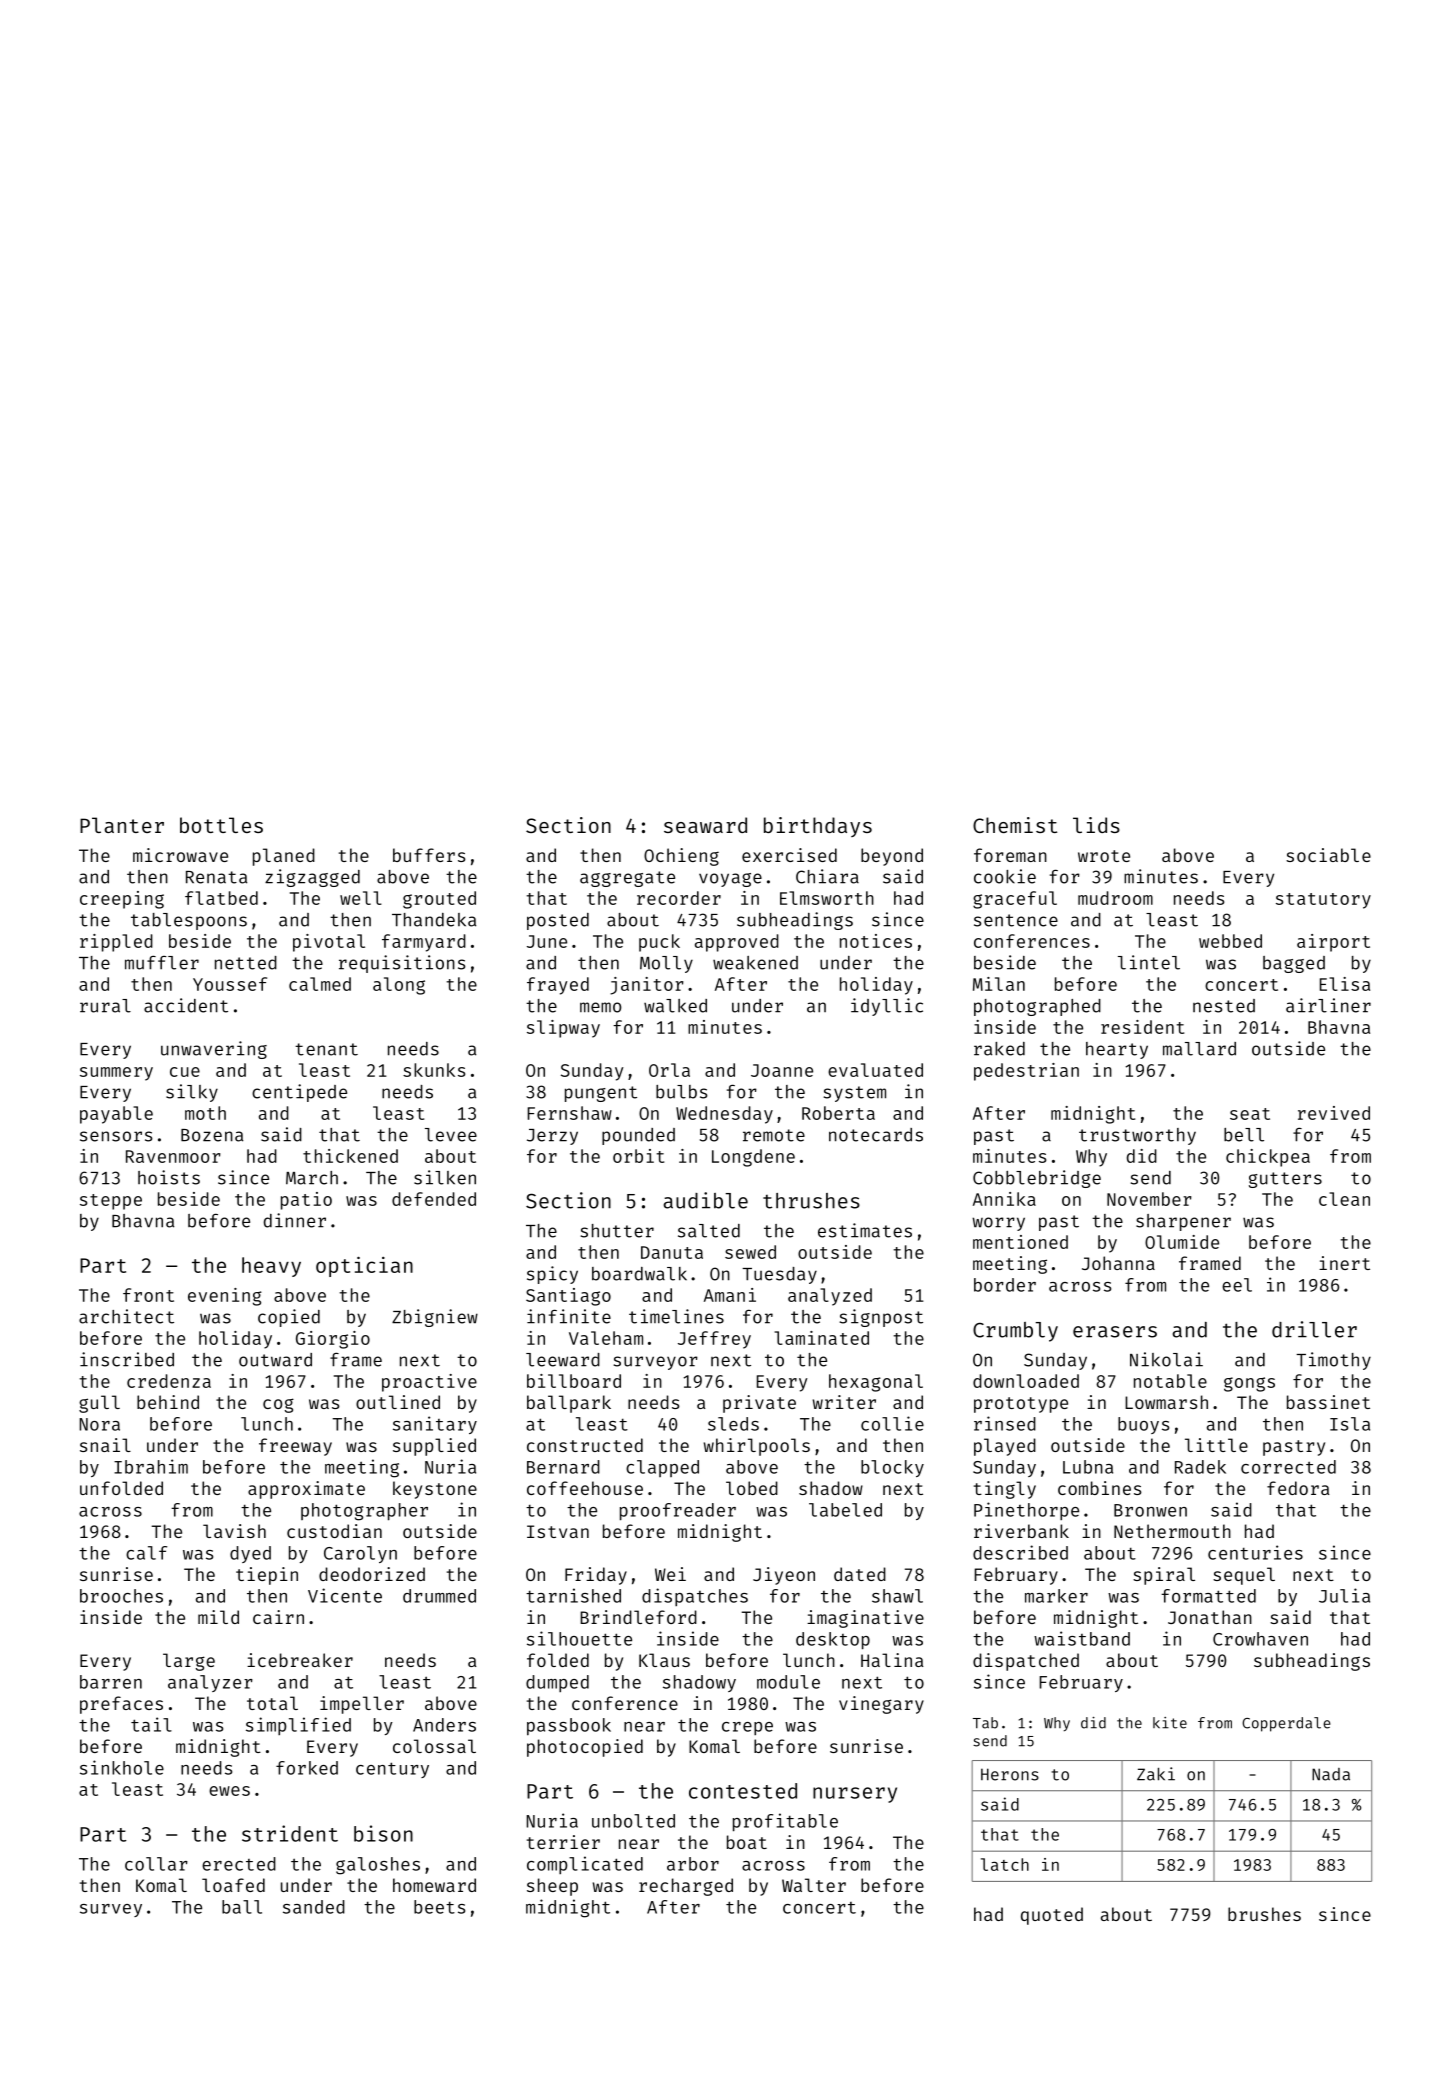  Describe the element at coordinates (225, 1297) in the document. I see `evening` at that location.
